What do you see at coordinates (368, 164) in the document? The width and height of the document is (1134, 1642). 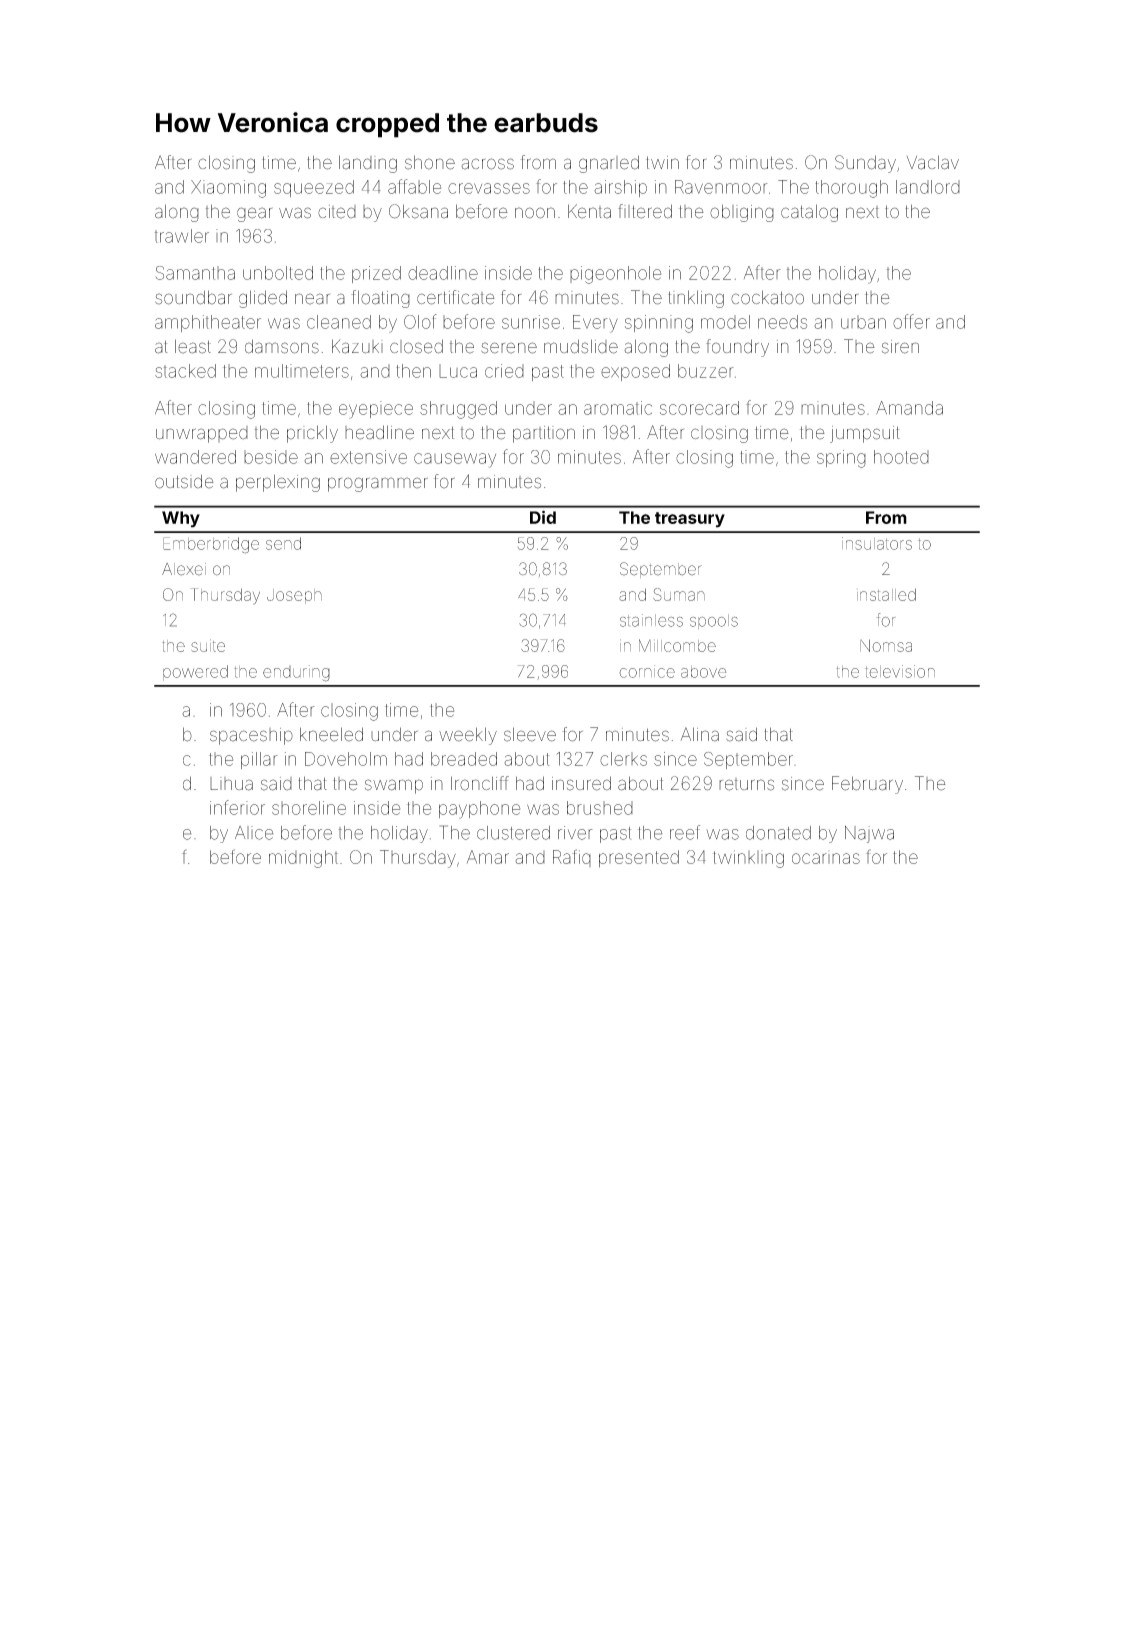 I see `landing` at bounding box center [368, 164].
